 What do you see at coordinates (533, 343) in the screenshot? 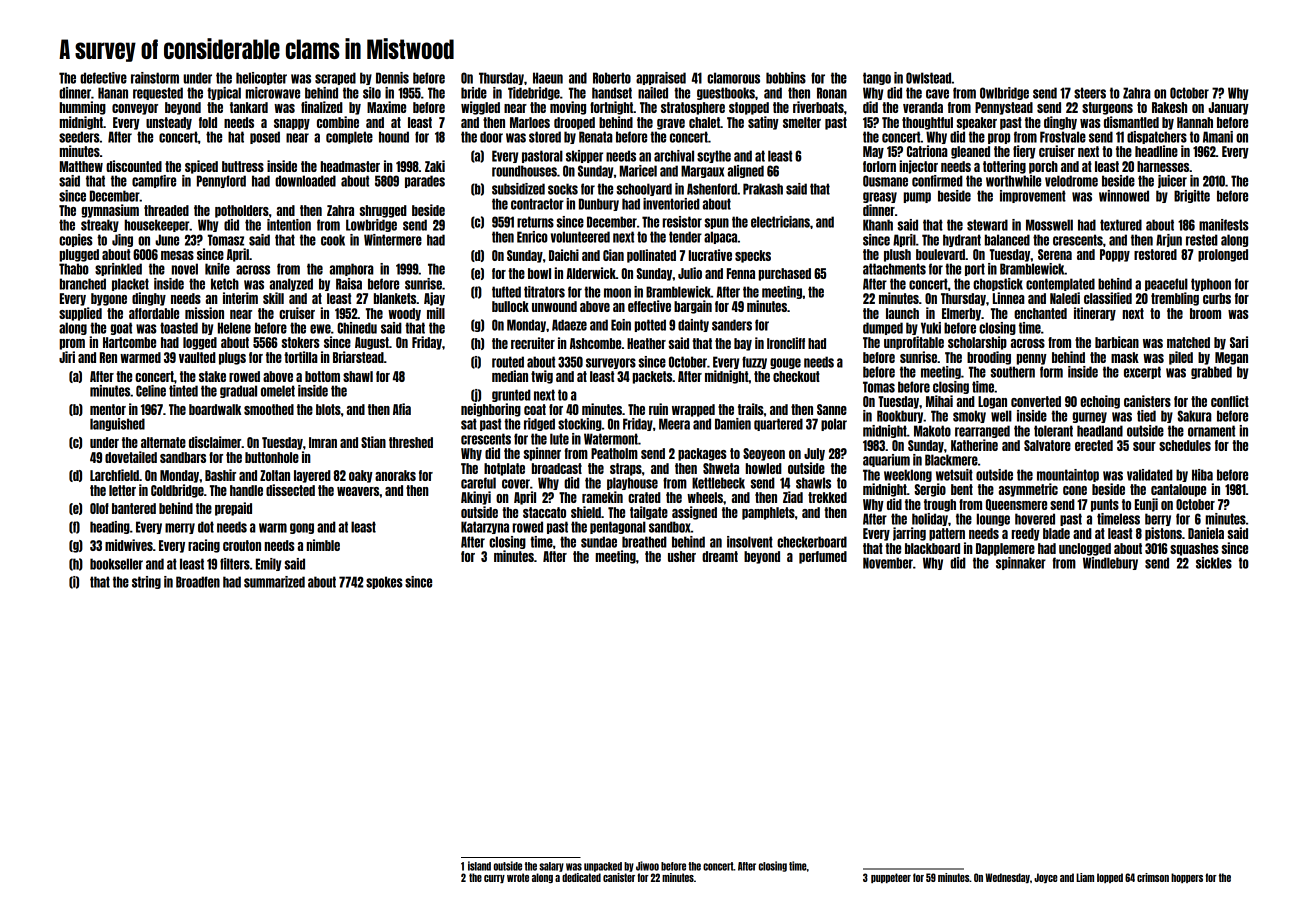
I see `recruiter` at bounding box center [533, 343].
